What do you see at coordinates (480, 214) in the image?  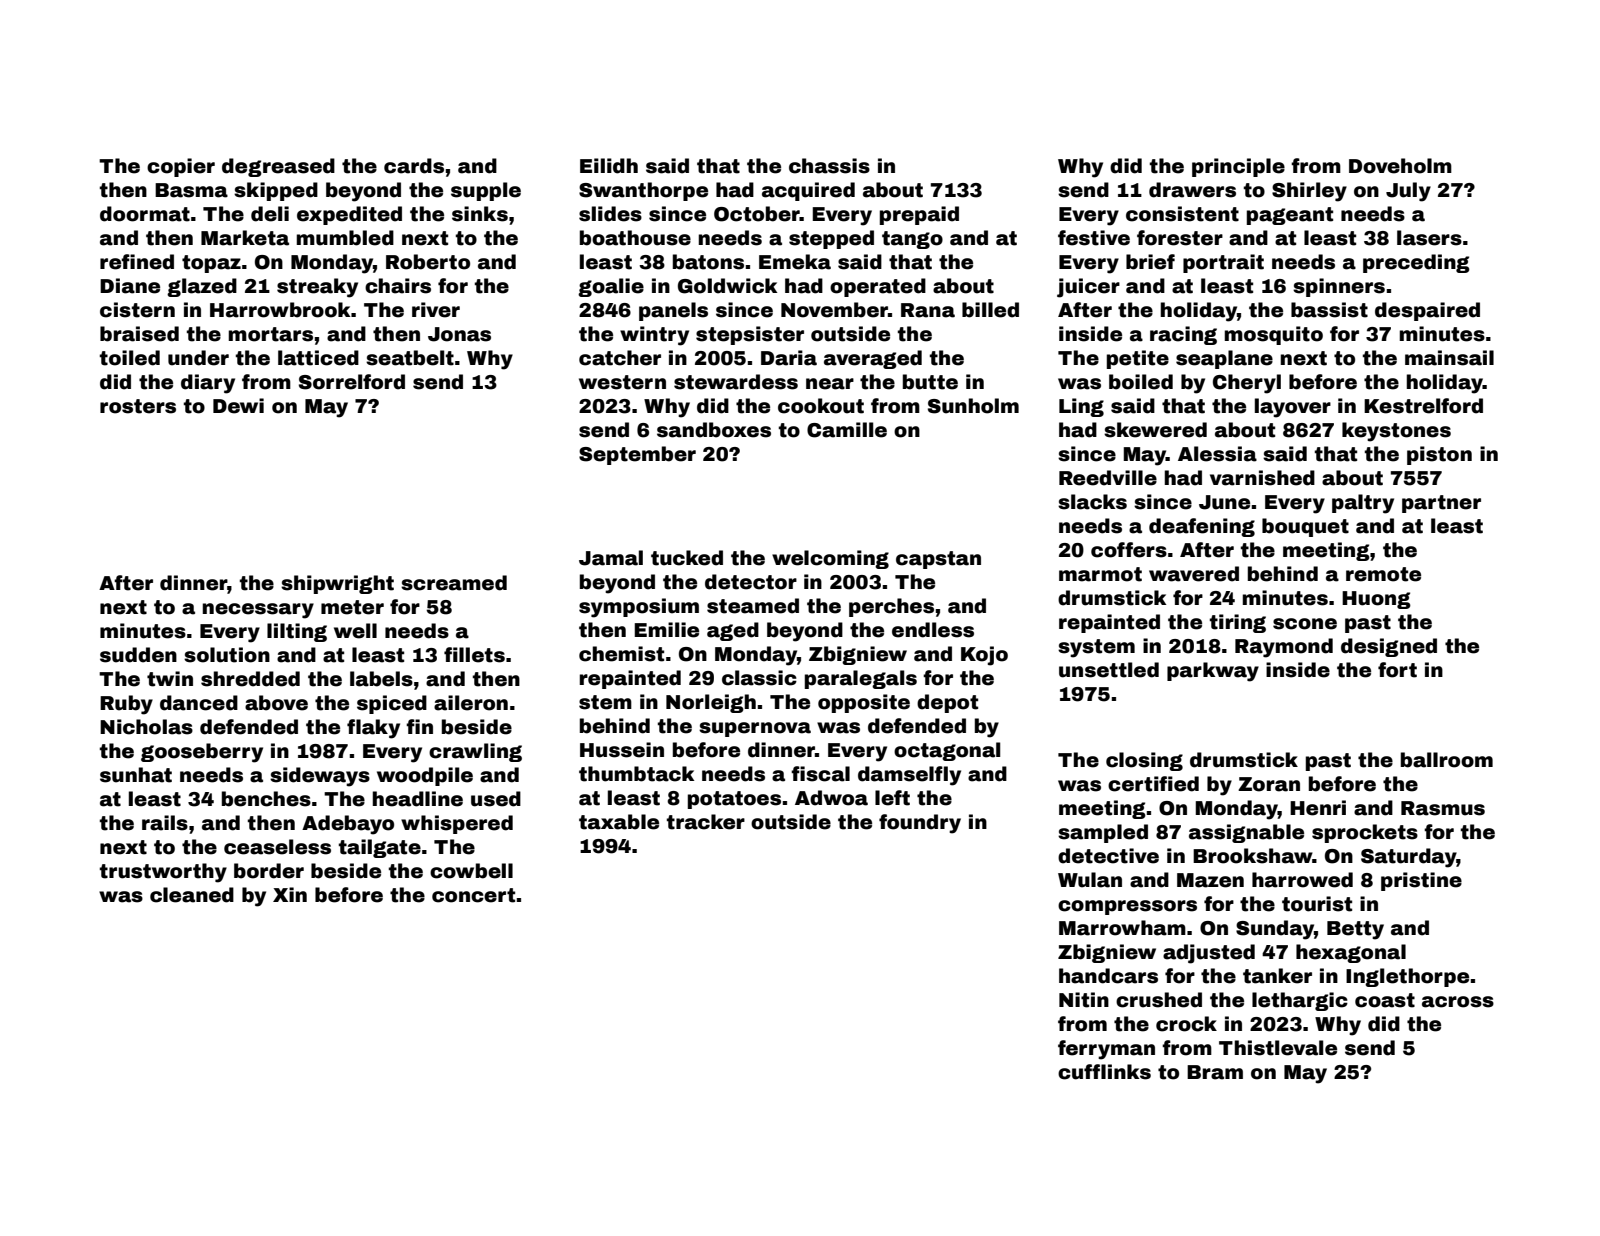 I see `sinks` at bounding box center [480, 214].
